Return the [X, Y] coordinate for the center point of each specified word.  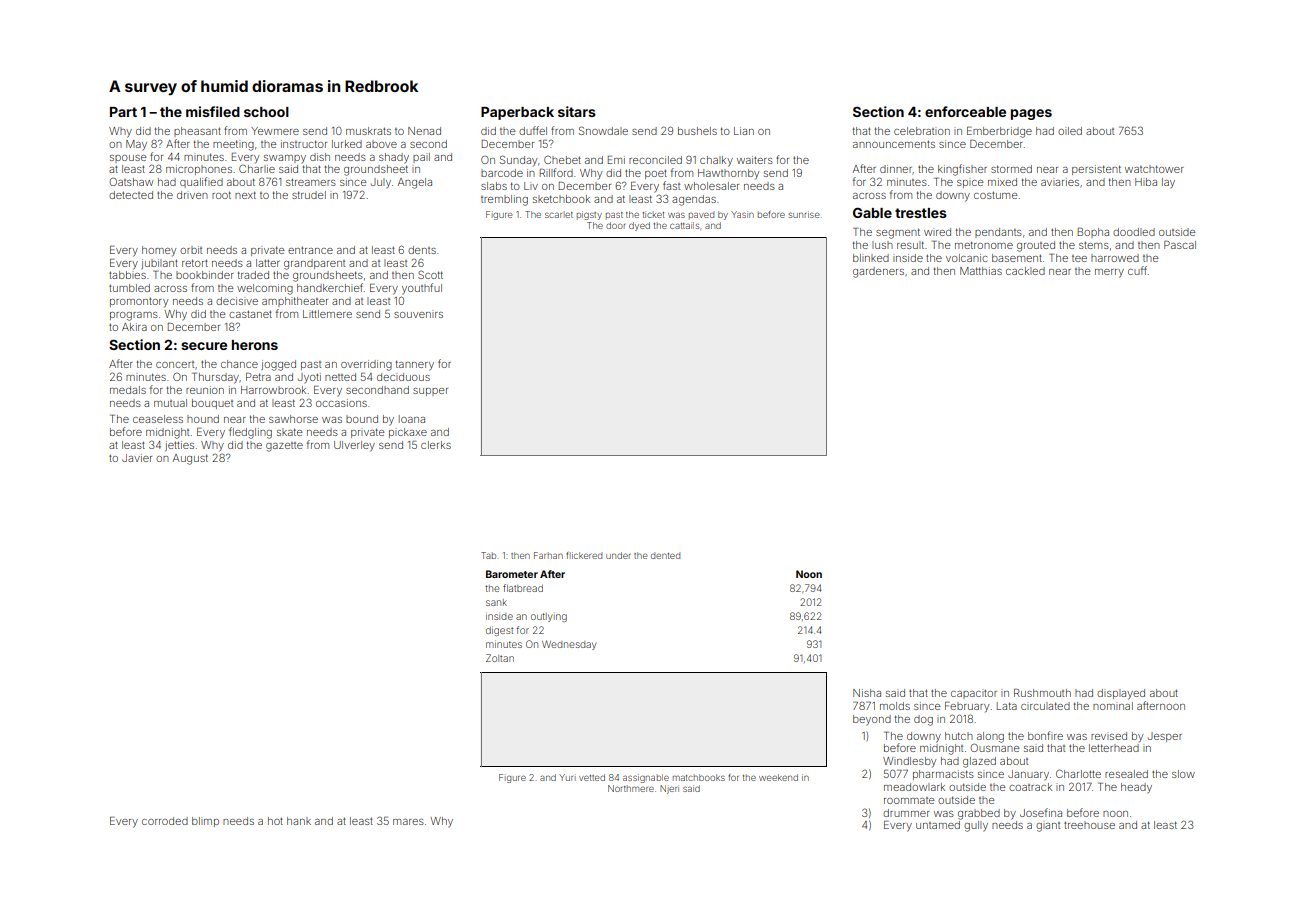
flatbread [523, 588]
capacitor [974, 694]
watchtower [1154, 169]
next [245, 195]
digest [499, 631]
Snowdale [603, 130]
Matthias [981, 271]
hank [299, 821]
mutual [170, 403]
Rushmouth [1042, 693]
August [190, 459]
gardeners [878, 272]
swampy [285, 159]
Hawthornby [728, 174]
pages [1031, 114]
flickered [584, 555]
